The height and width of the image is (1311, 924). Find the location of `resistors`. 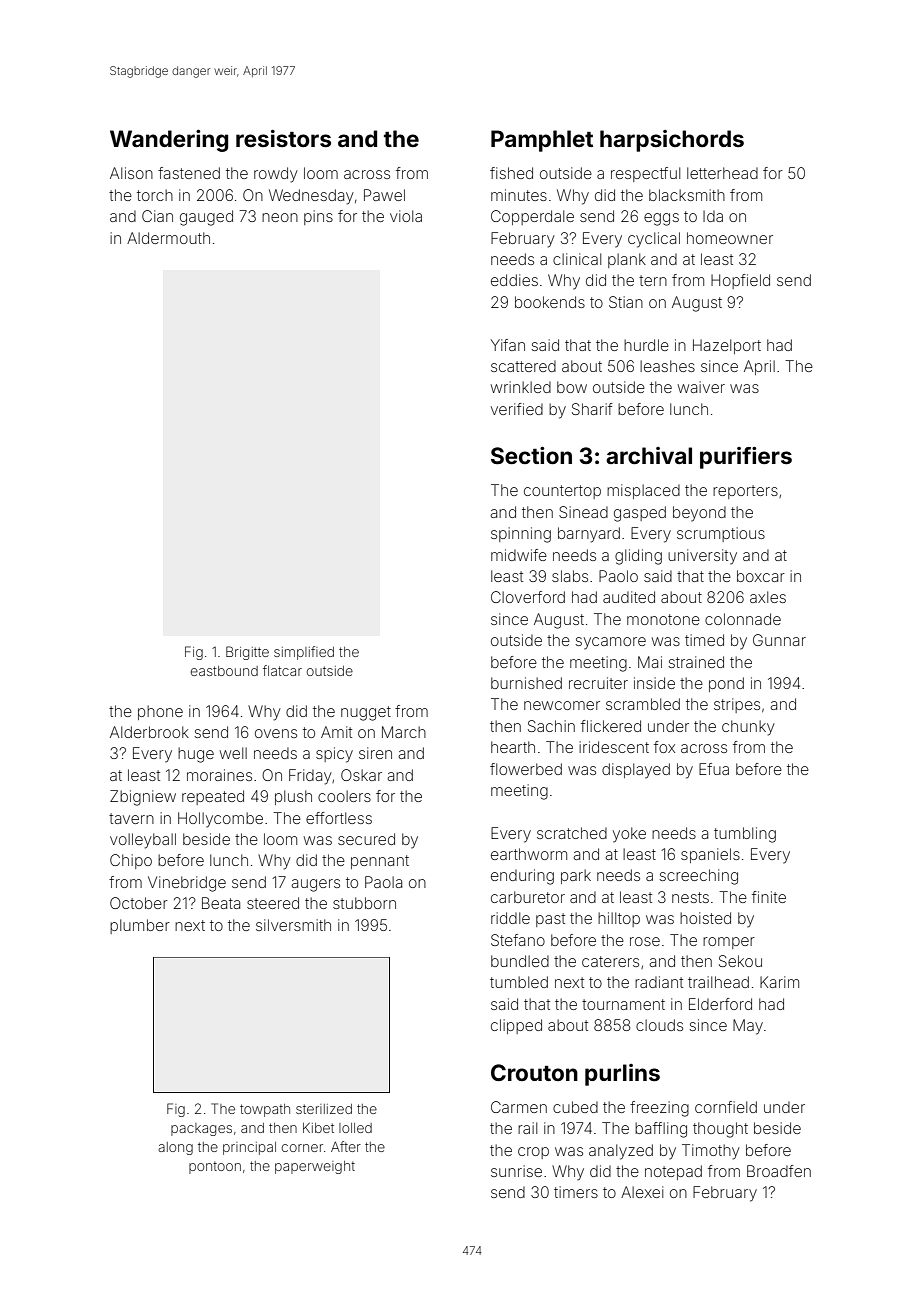

resistors is located at coordinates (283, 139).
